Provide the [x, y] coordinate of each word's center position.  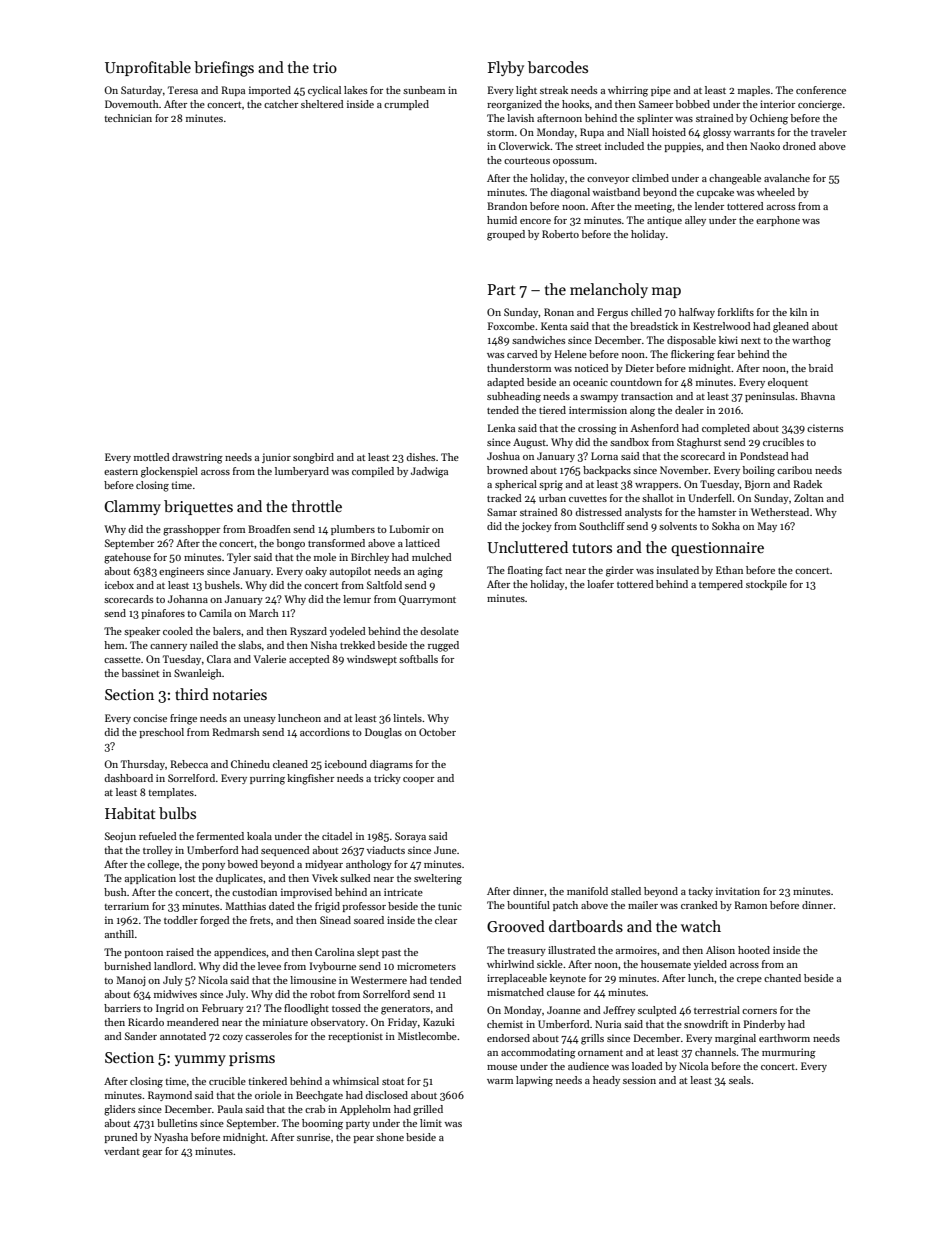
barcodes [558, 67]
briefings [224, 69]
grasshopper [191, 530]
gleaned [791, 327]
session [639, 1080]
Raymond [170, 1096]
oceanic [590, 382]
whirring [628, 91]
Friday [402, 1023]
